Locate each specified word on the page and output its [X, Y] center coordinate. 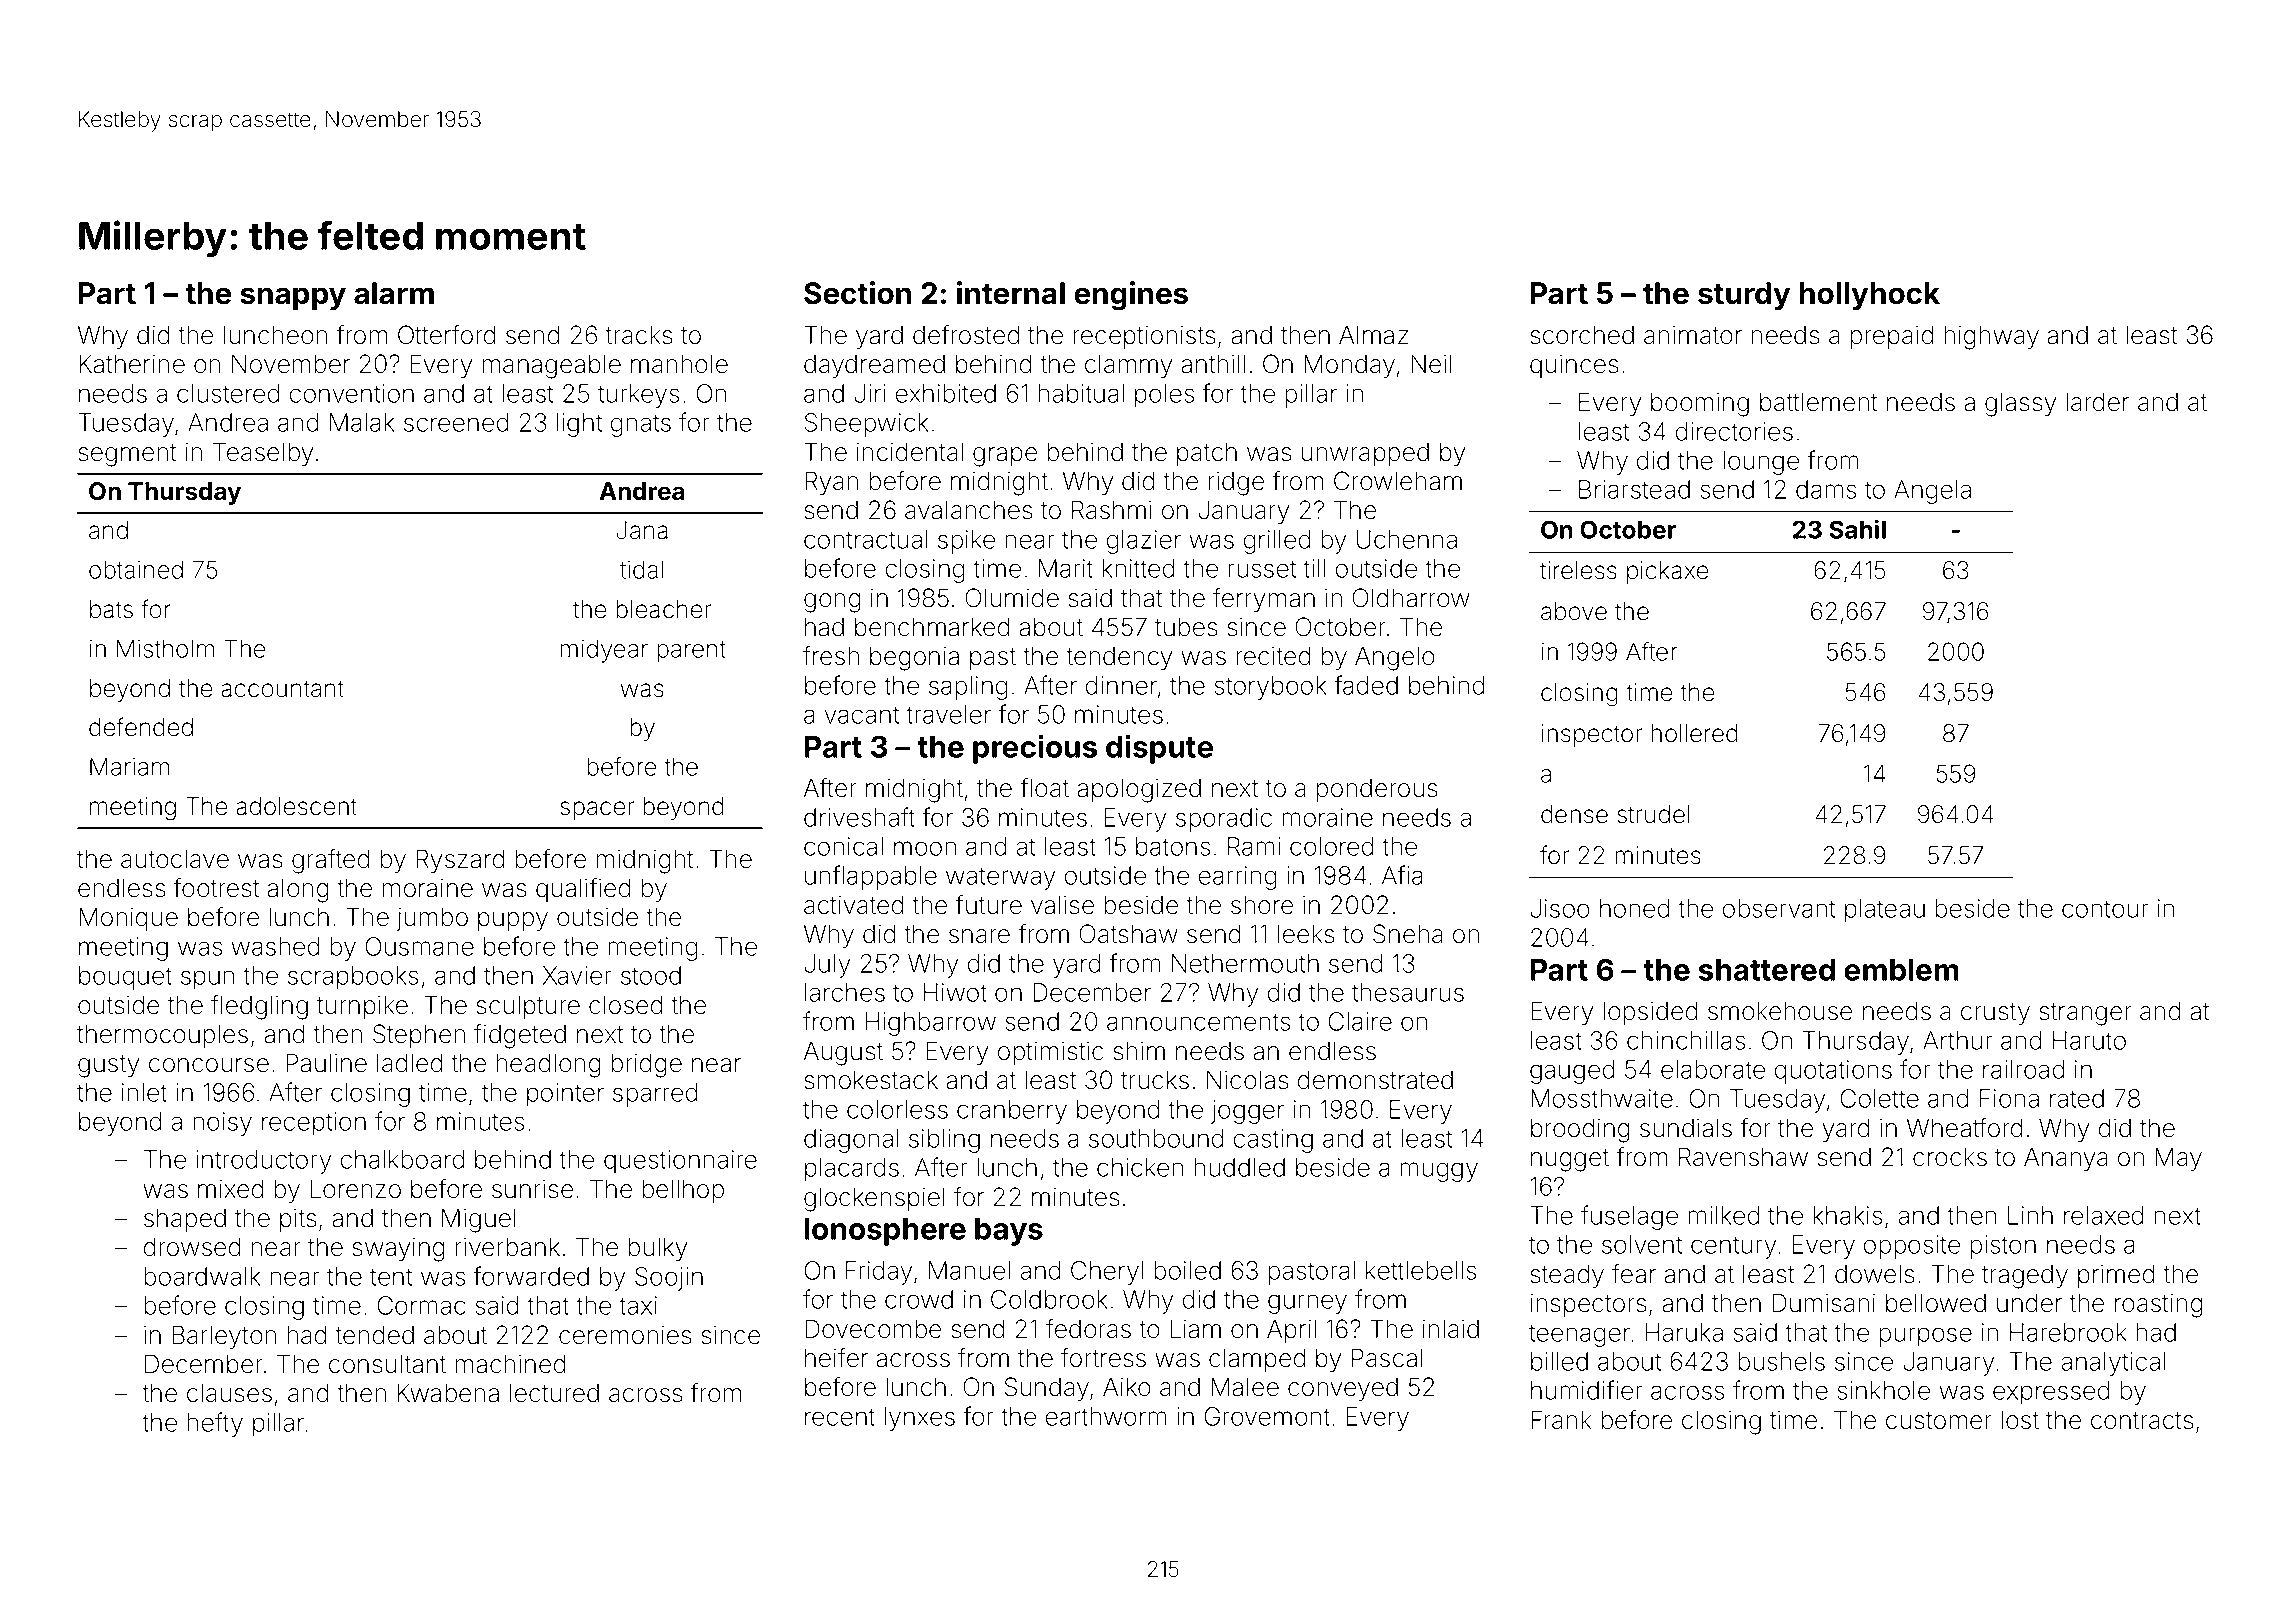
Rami [1254, 846]
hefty [215, 1424]
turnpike [362, 1007]
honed [1634, 908]
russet [1262, 569]
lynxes [919, 1419]
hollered [1694, 733]
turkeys [638, 396]
